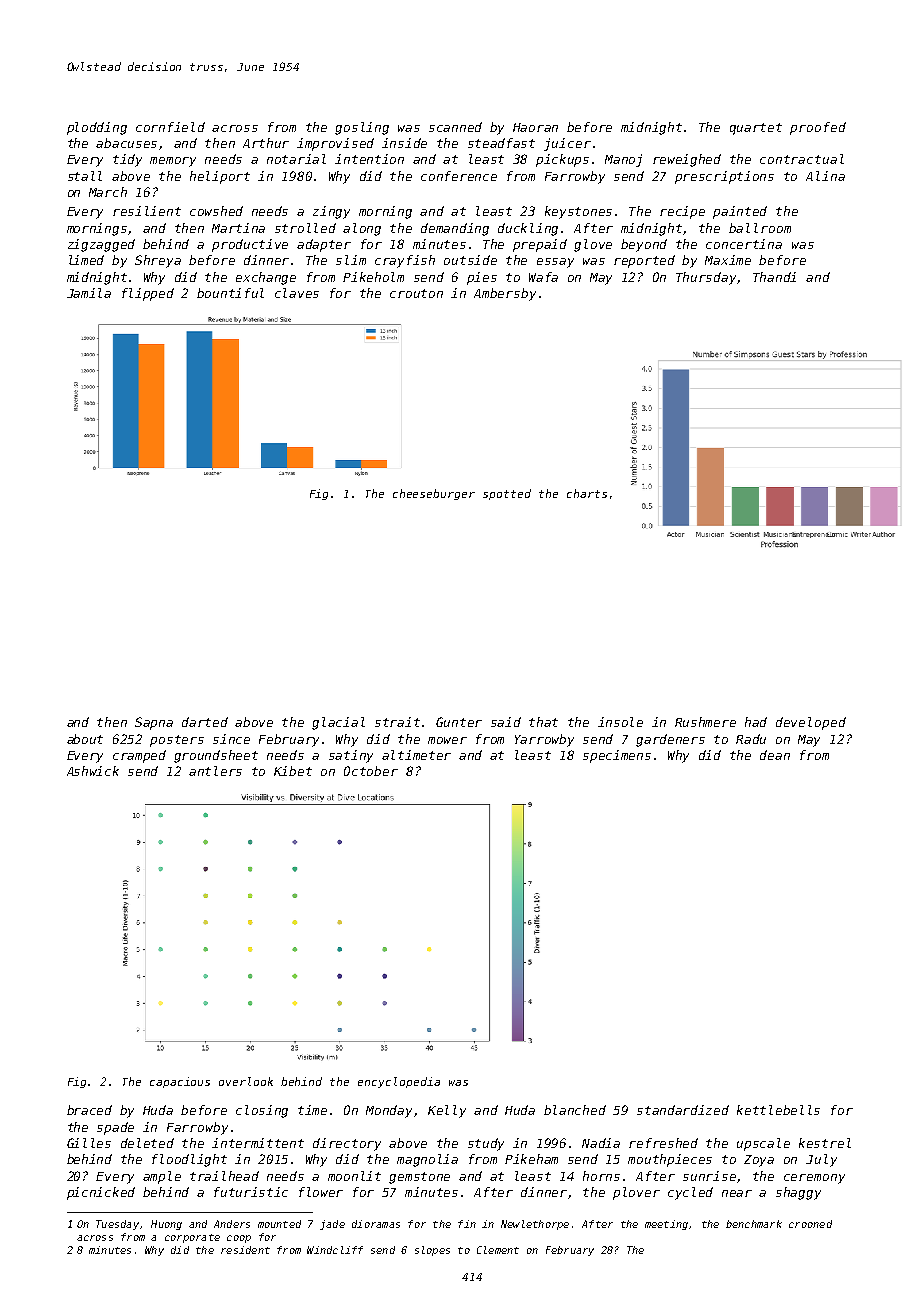  I want to click on cheeseburger, so click(434, 494).
